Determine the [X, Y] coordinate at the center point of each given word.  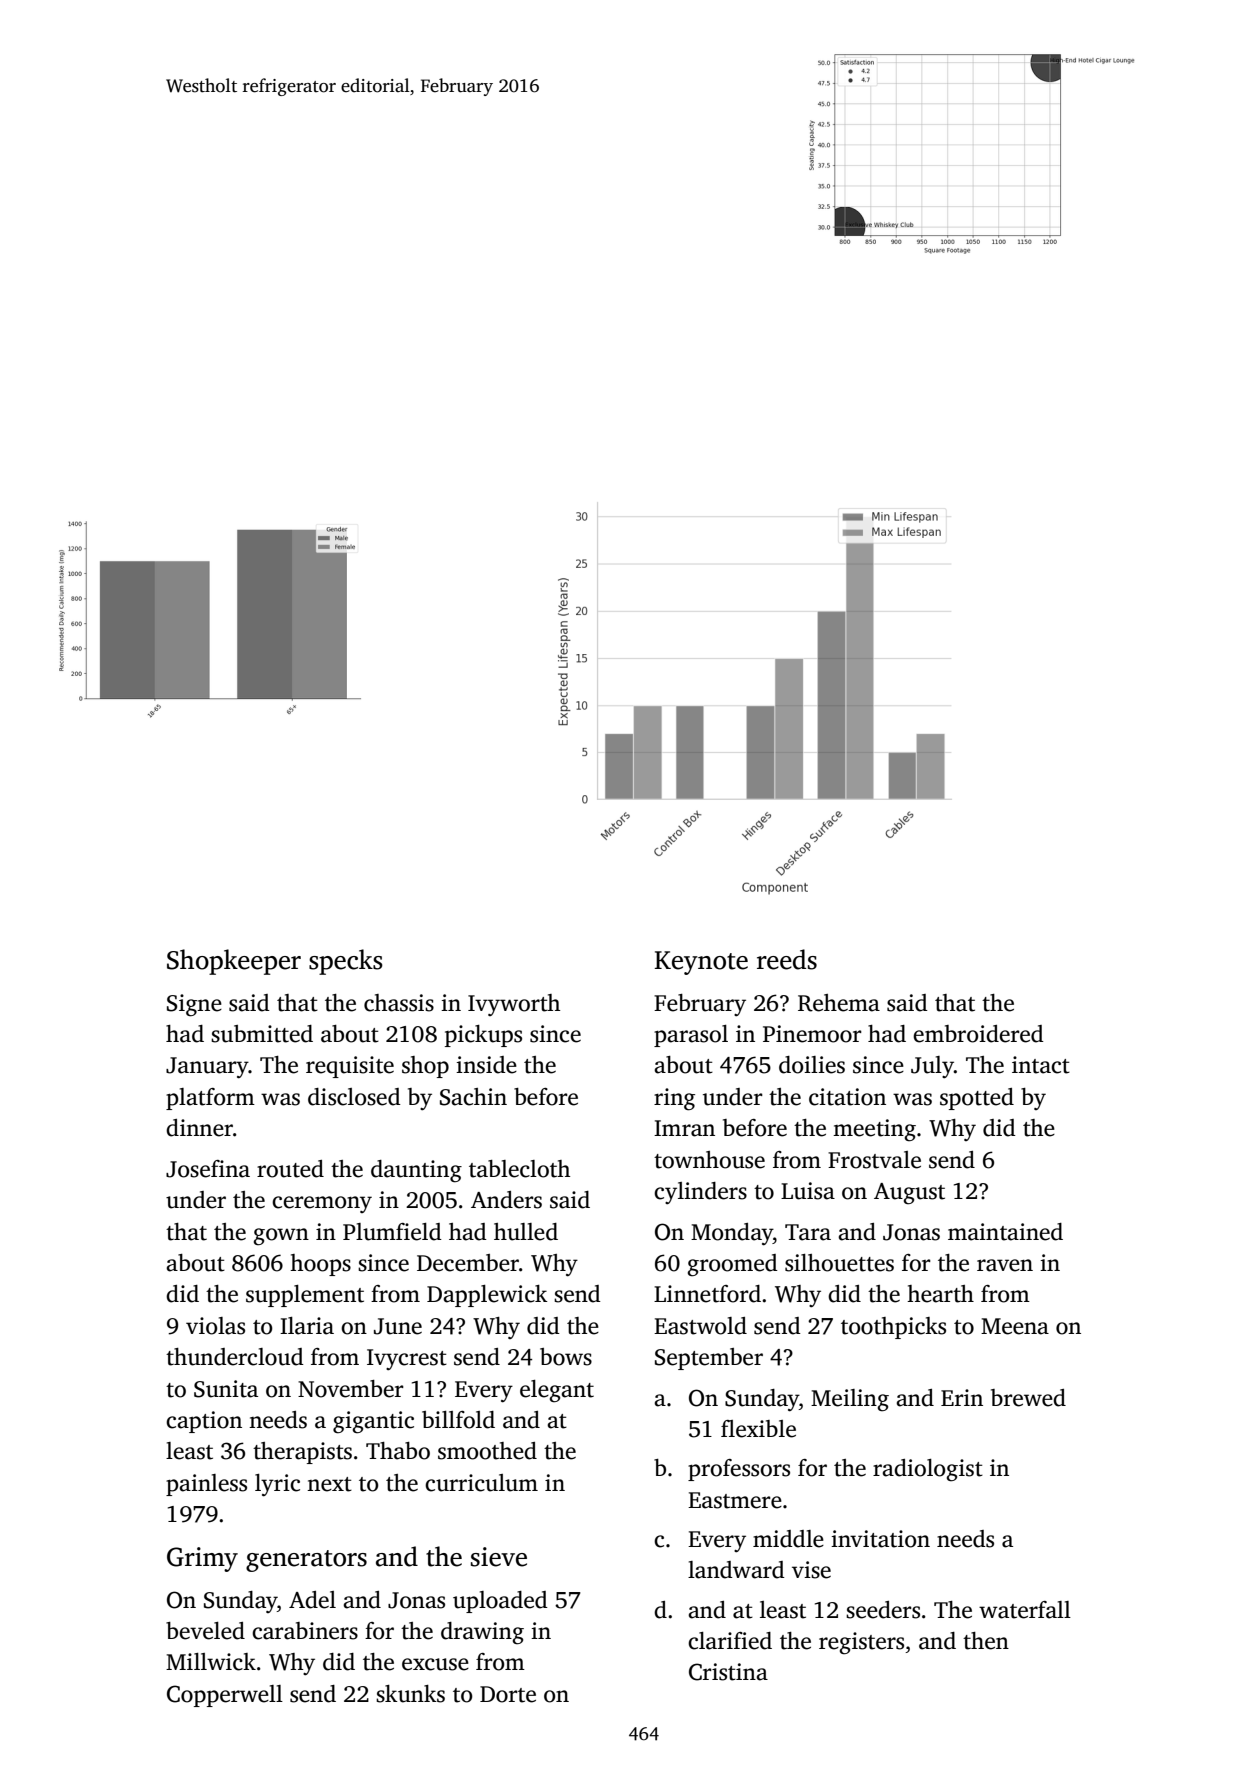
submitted [262, 1034]
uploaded [500, 1602]
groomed [733, 1265]
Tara [808, 1232]
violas [215, 1326]
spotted [977, 1099]
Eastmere [735, 1500]
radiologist [928, 1470]
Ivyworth [514, 1005]
